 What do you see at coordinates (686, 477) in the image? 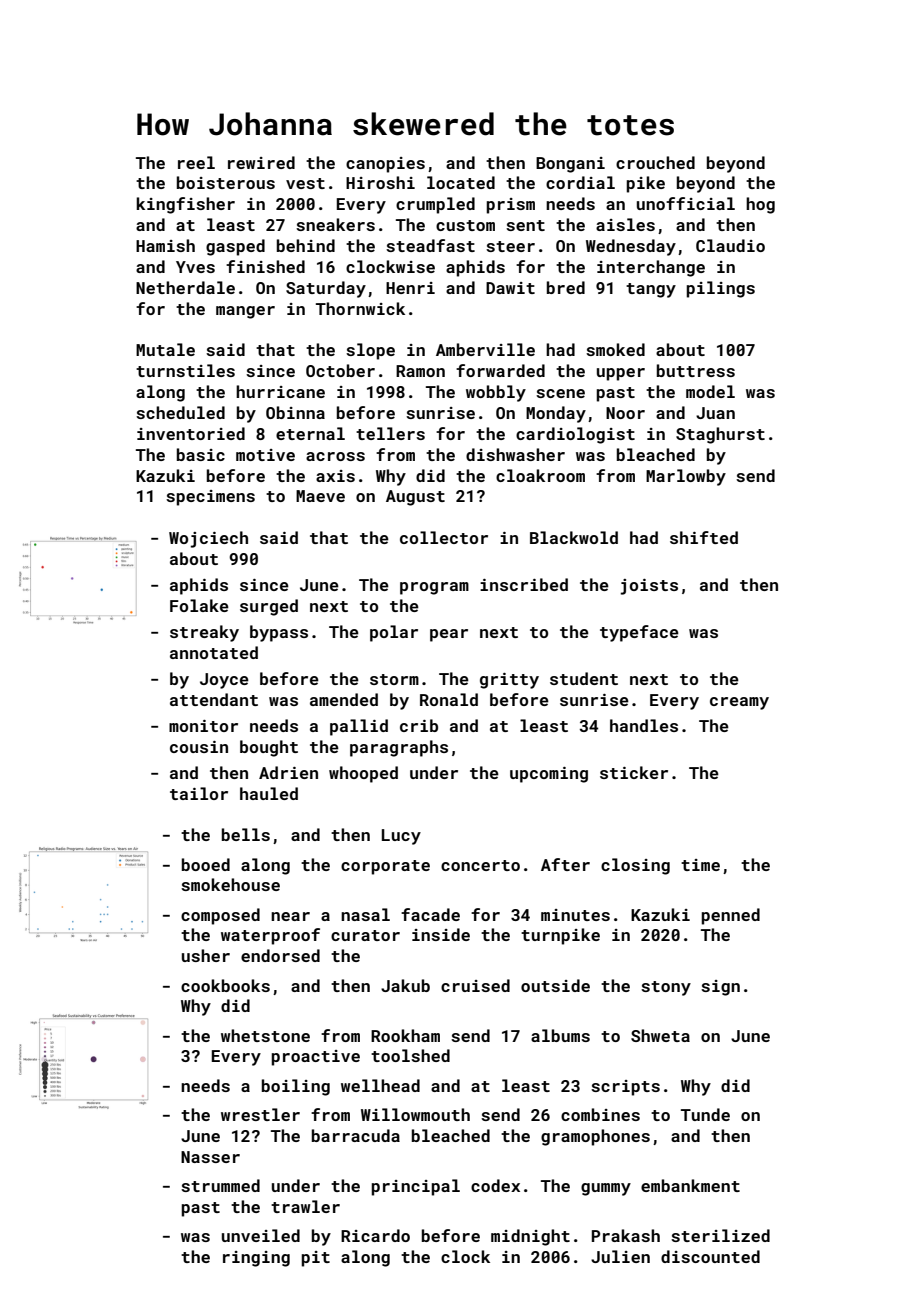
I see `Marlowby` at bounding box center [686, 477].
